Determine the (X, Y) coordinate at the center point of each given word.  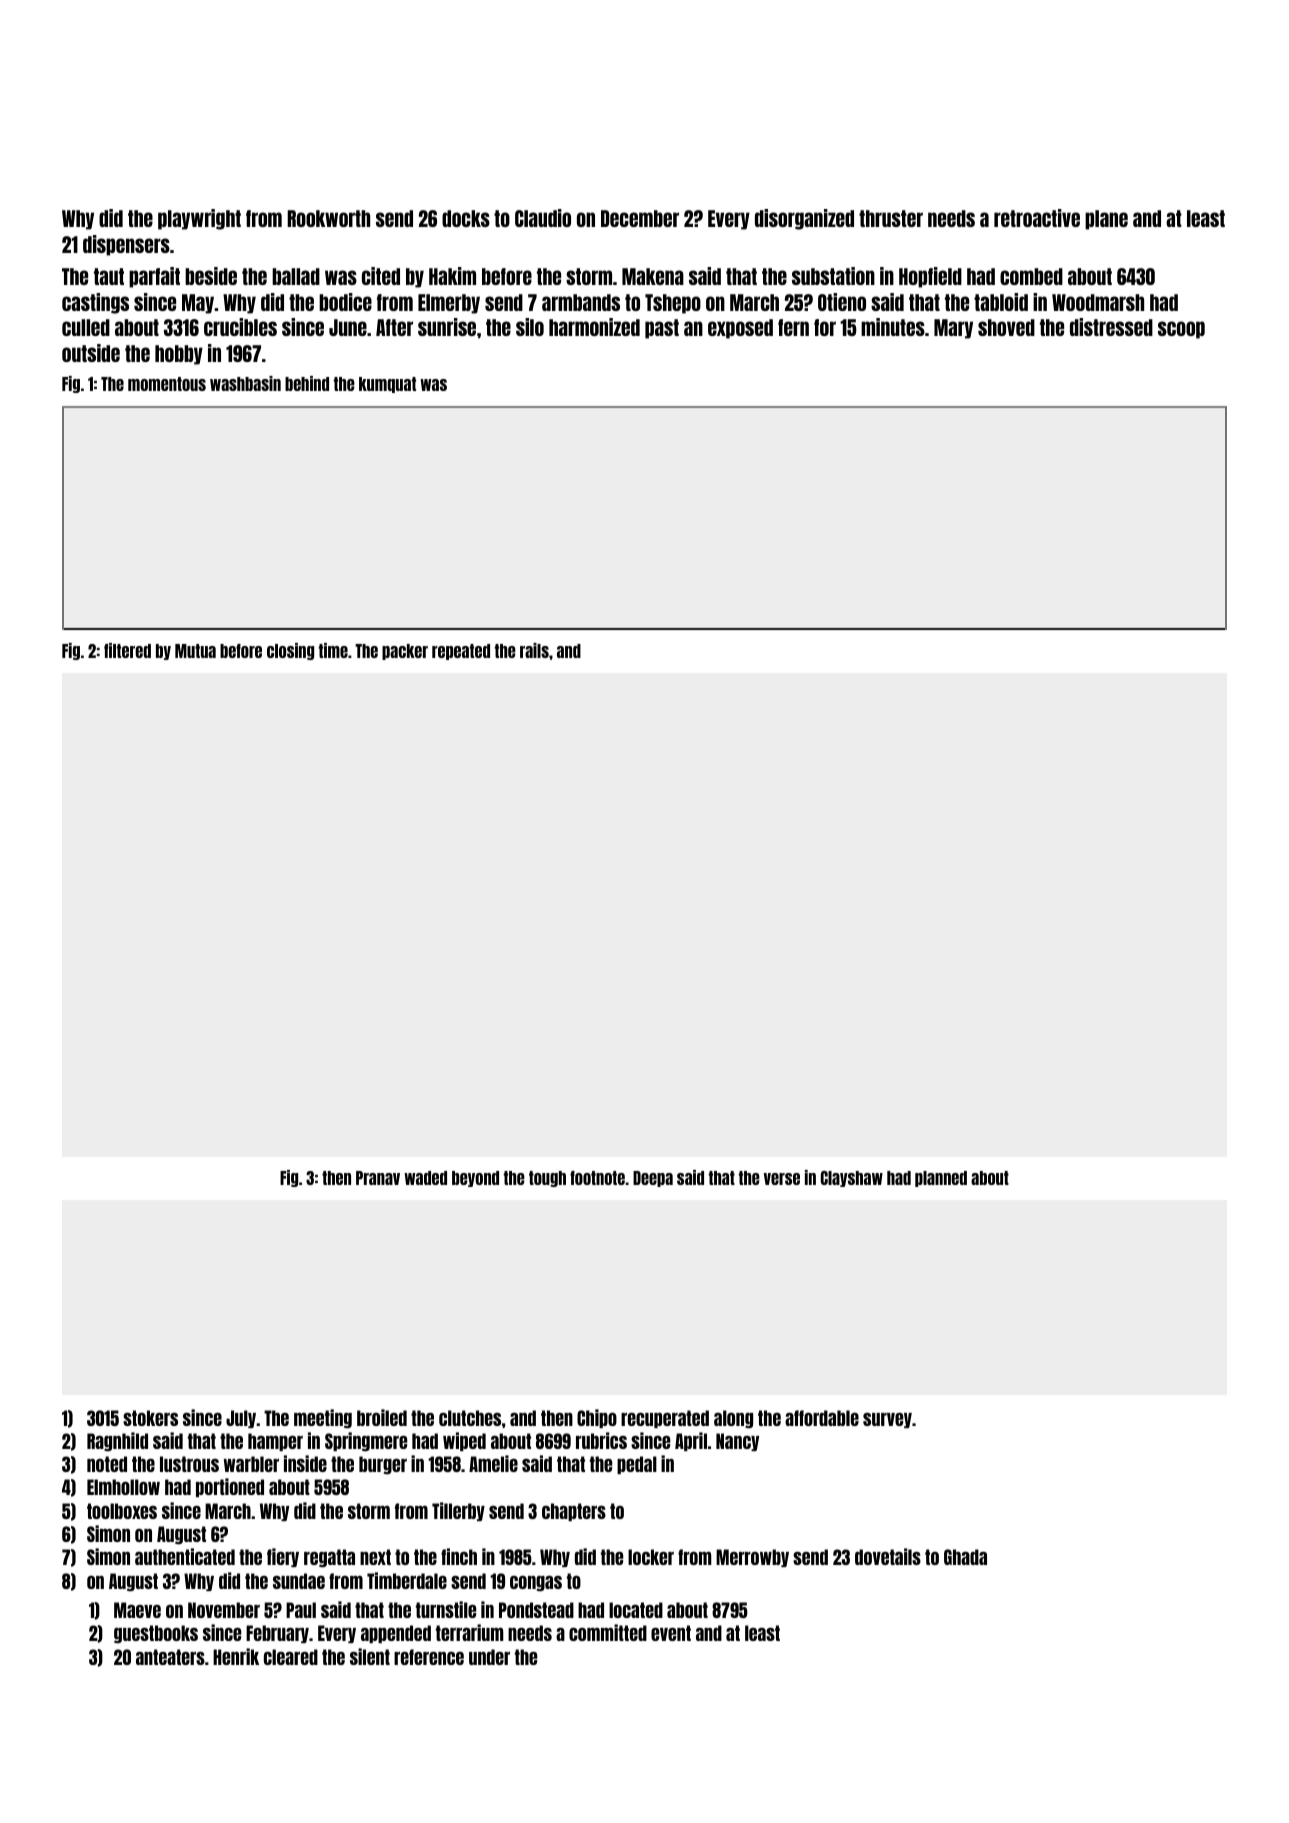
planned (941, 1179)
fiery (283, 1557)
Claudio (543, 218)
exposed (740, 329)
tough (547, 1179)
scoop (1181, 330)
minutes (893, 327)
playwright (199, 219)
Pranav (378, 1178)
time (333, 650)
